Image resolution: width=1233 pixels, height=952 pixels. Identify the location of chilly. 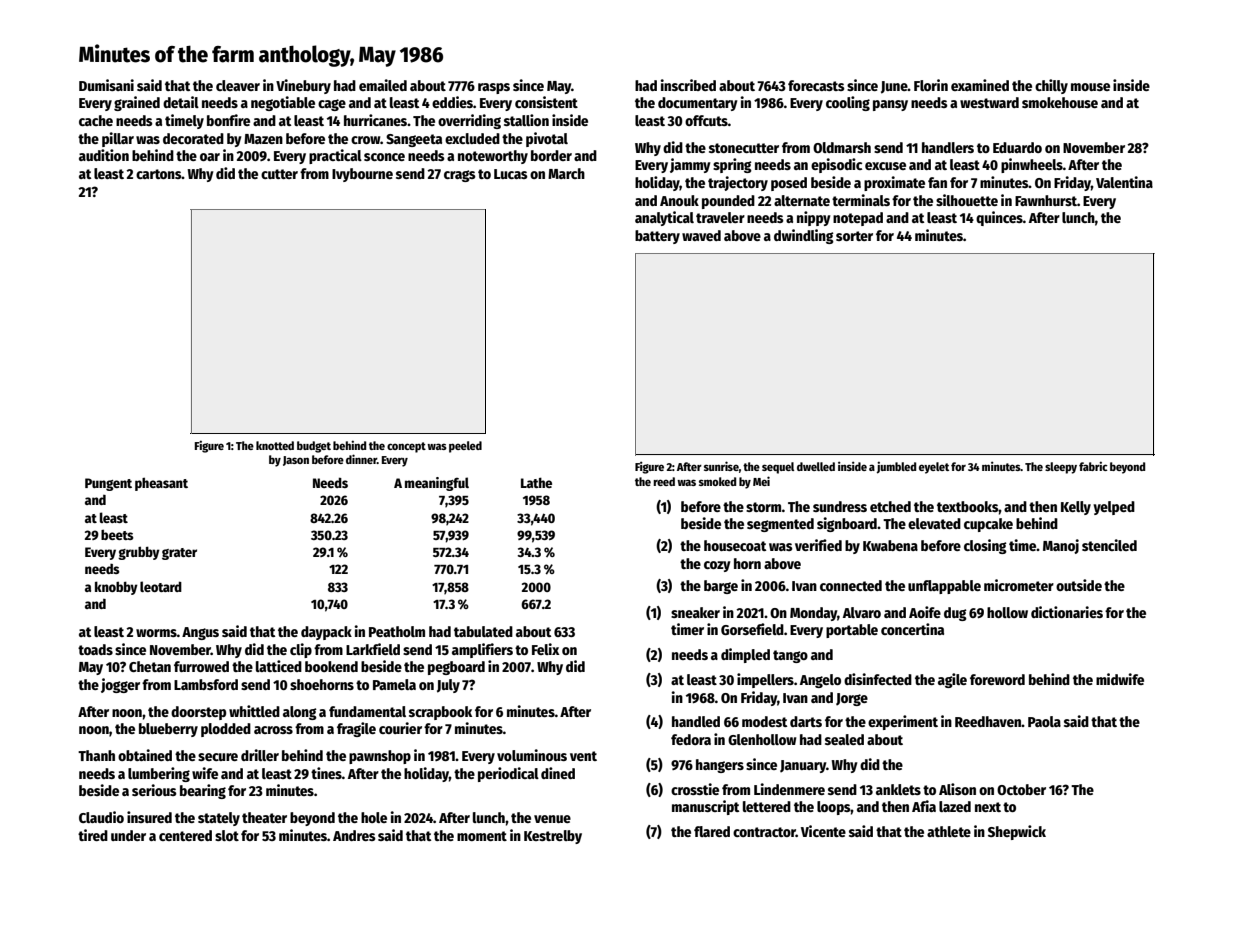
(1051, 86).
